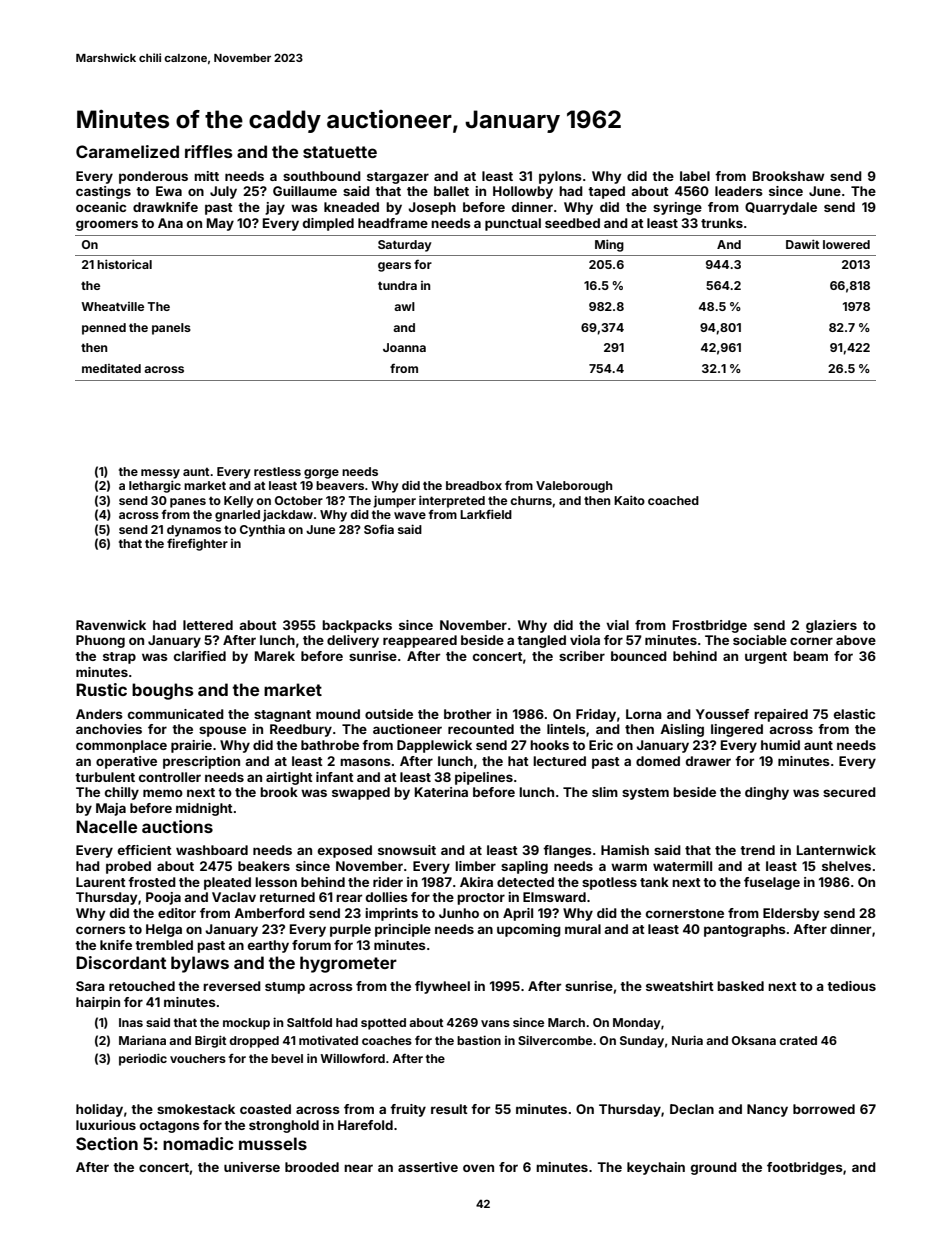 Image resolution: width=952 pixels, height=1233 pixels. Describe the element at coordinates (449, 1109) in the image. I see `result` at that location.
